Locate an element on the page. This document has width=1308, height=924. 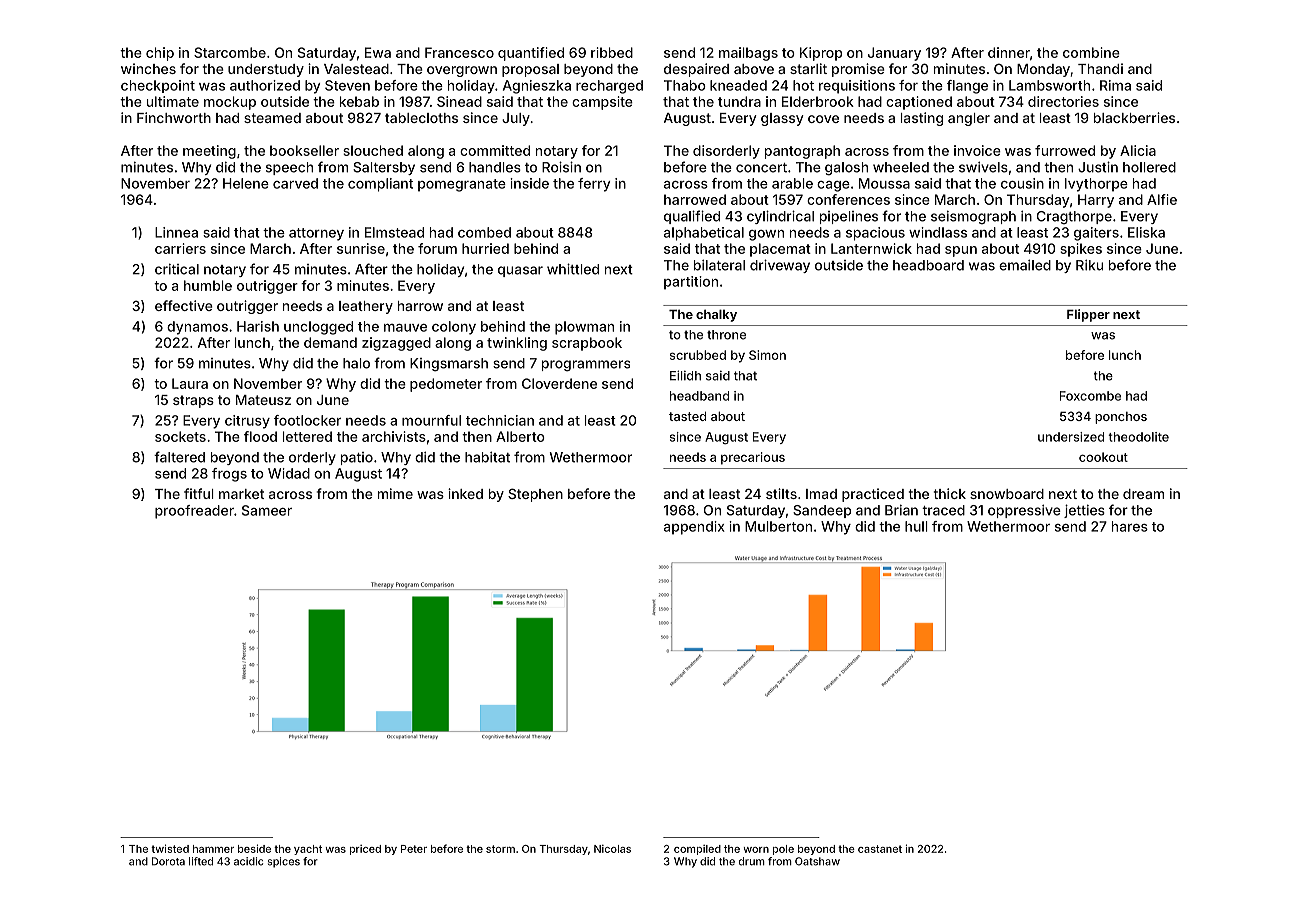
Cloverdene is located at coordinates (559, 383).
